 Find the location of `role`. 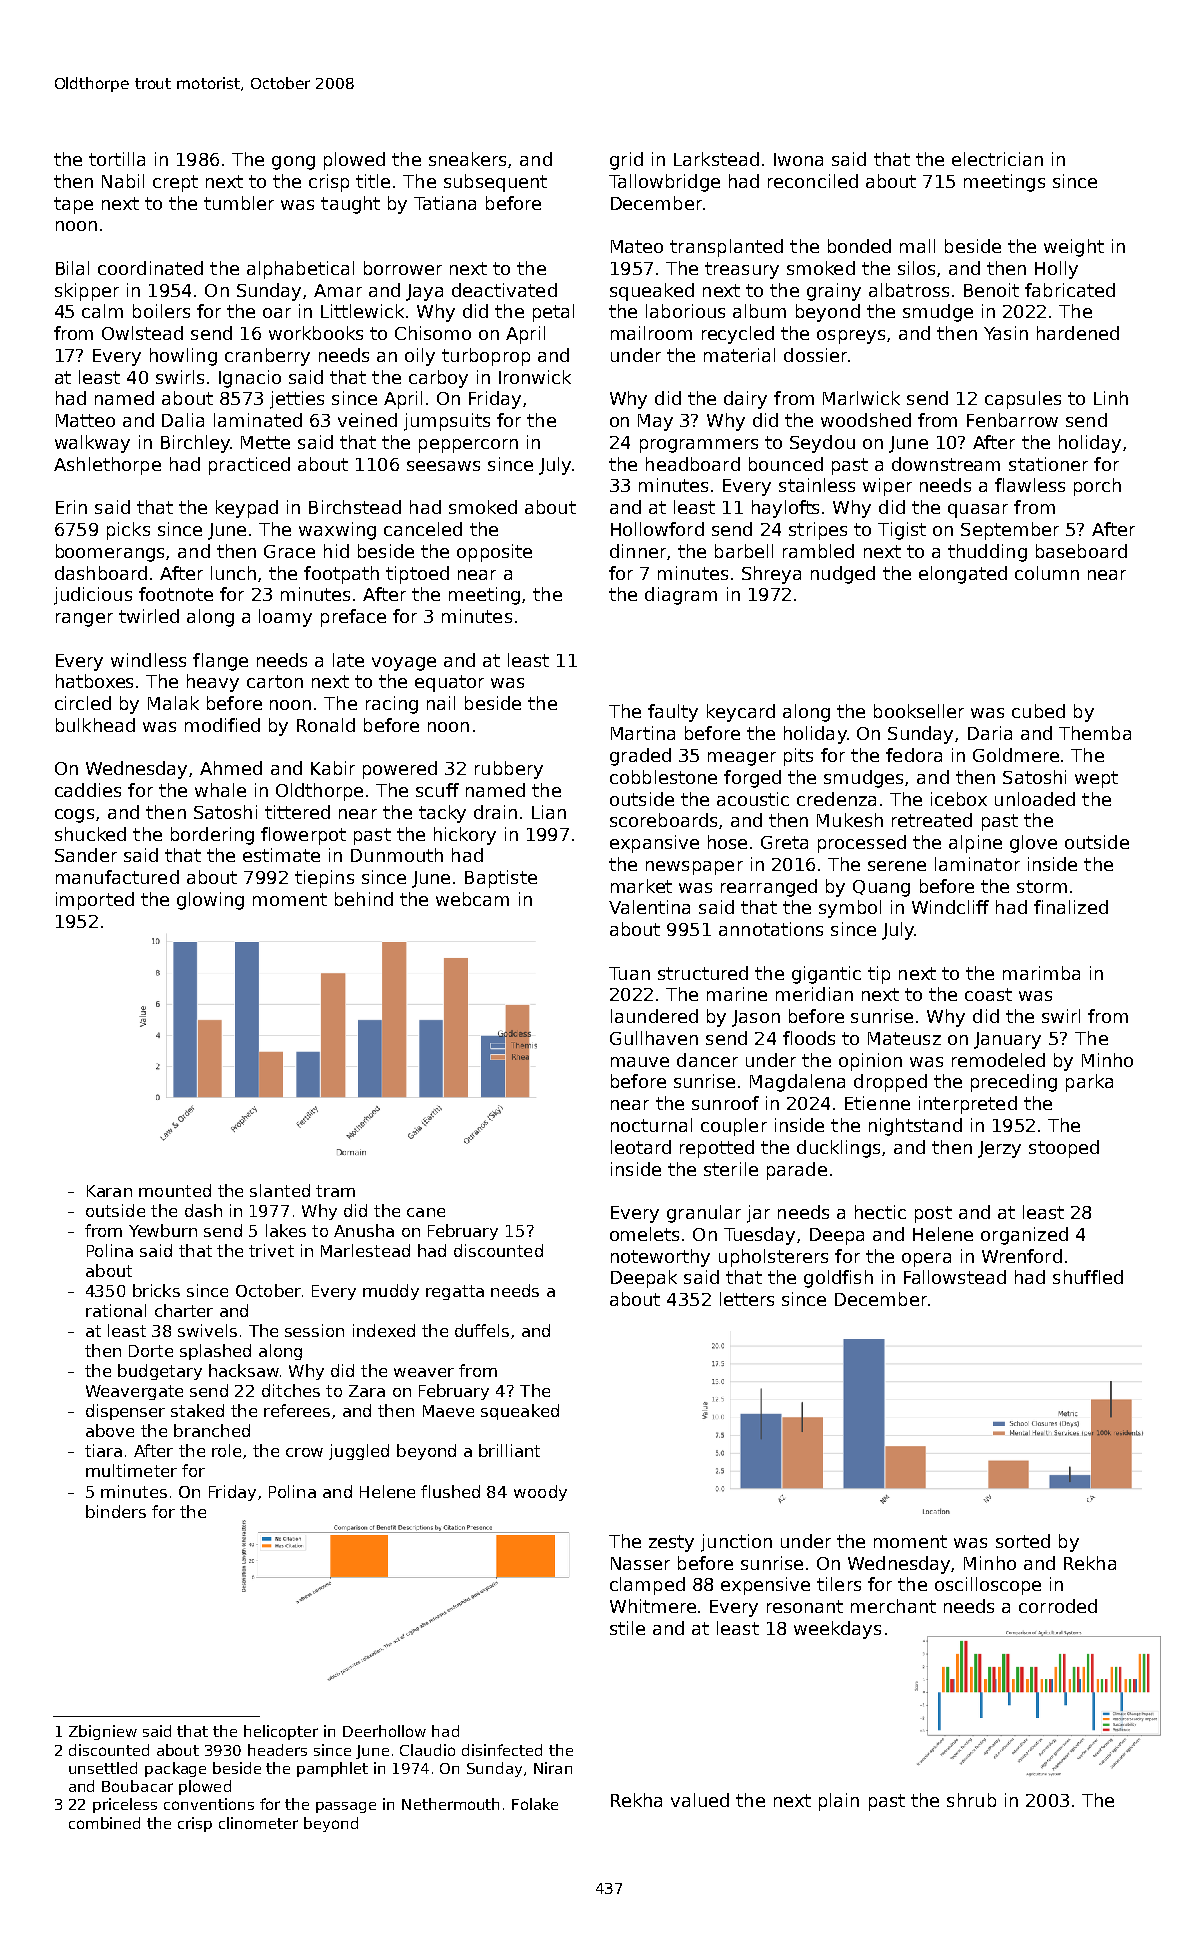

role is located at coordinates (226, 1450).
